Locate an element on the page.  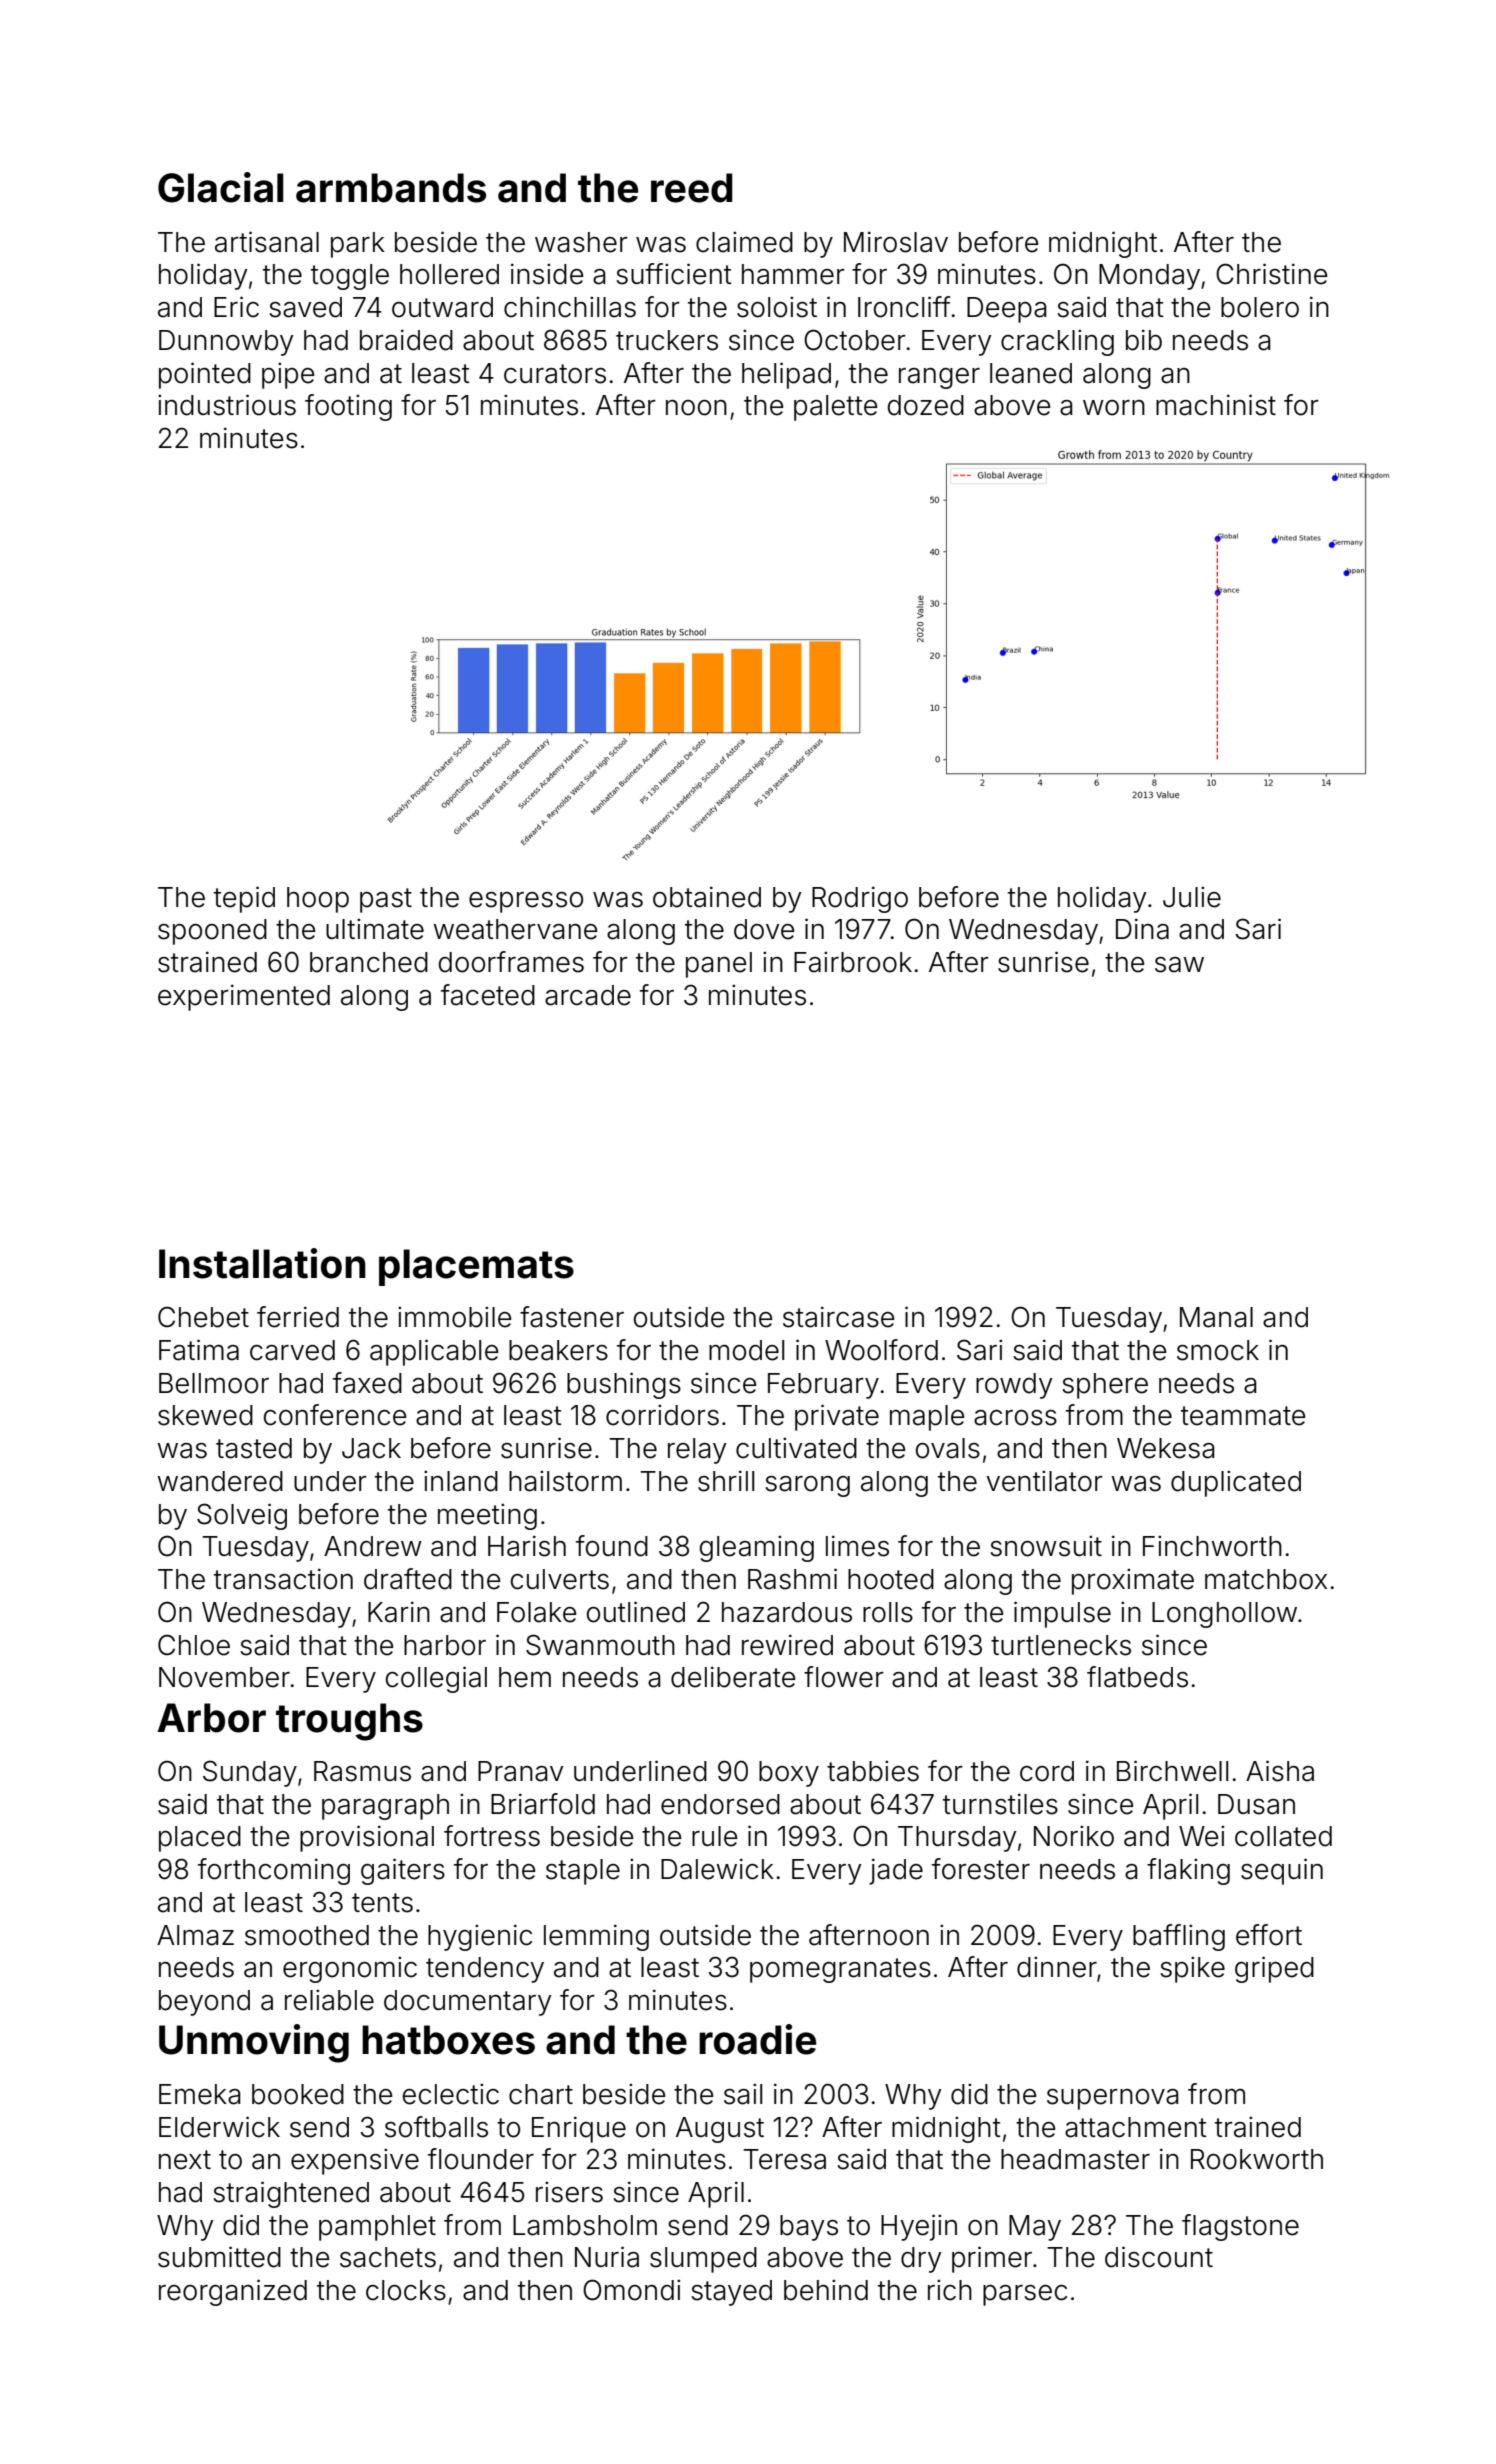
artisanal is located at coordinates (267, 242).
